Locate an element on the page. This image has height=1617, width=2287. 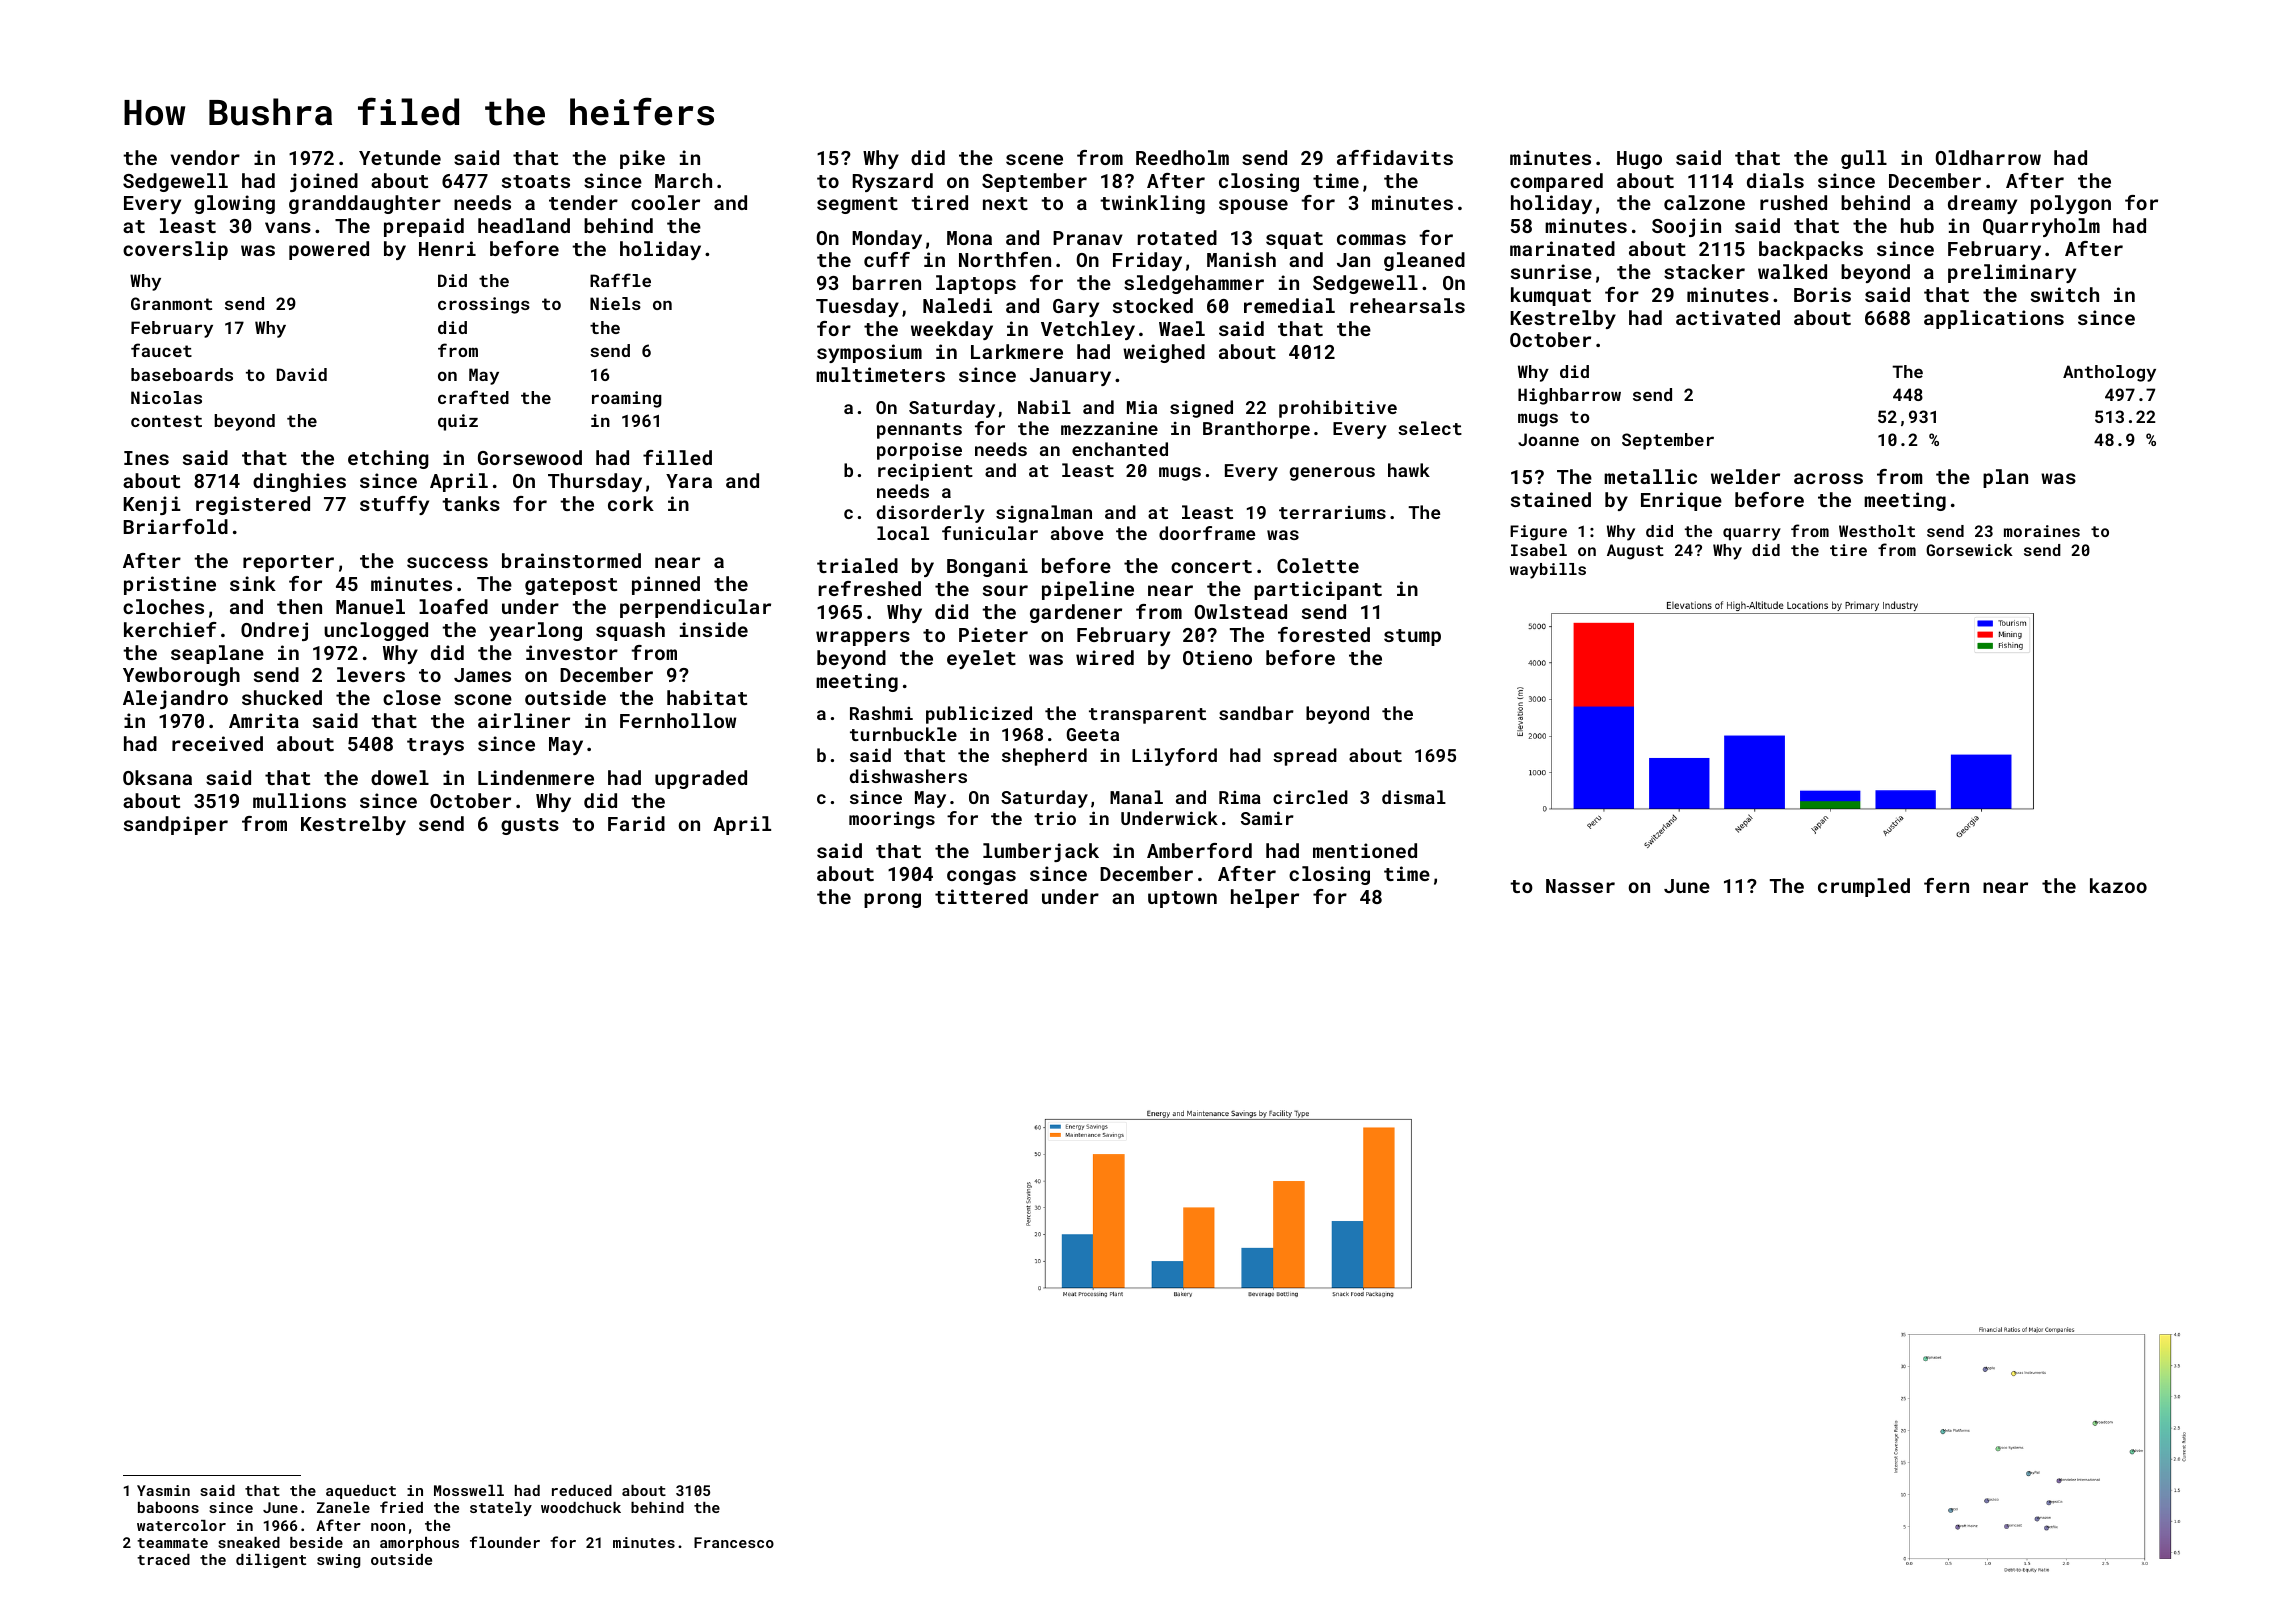
enchanted is located at coordinates (1120, 449).
